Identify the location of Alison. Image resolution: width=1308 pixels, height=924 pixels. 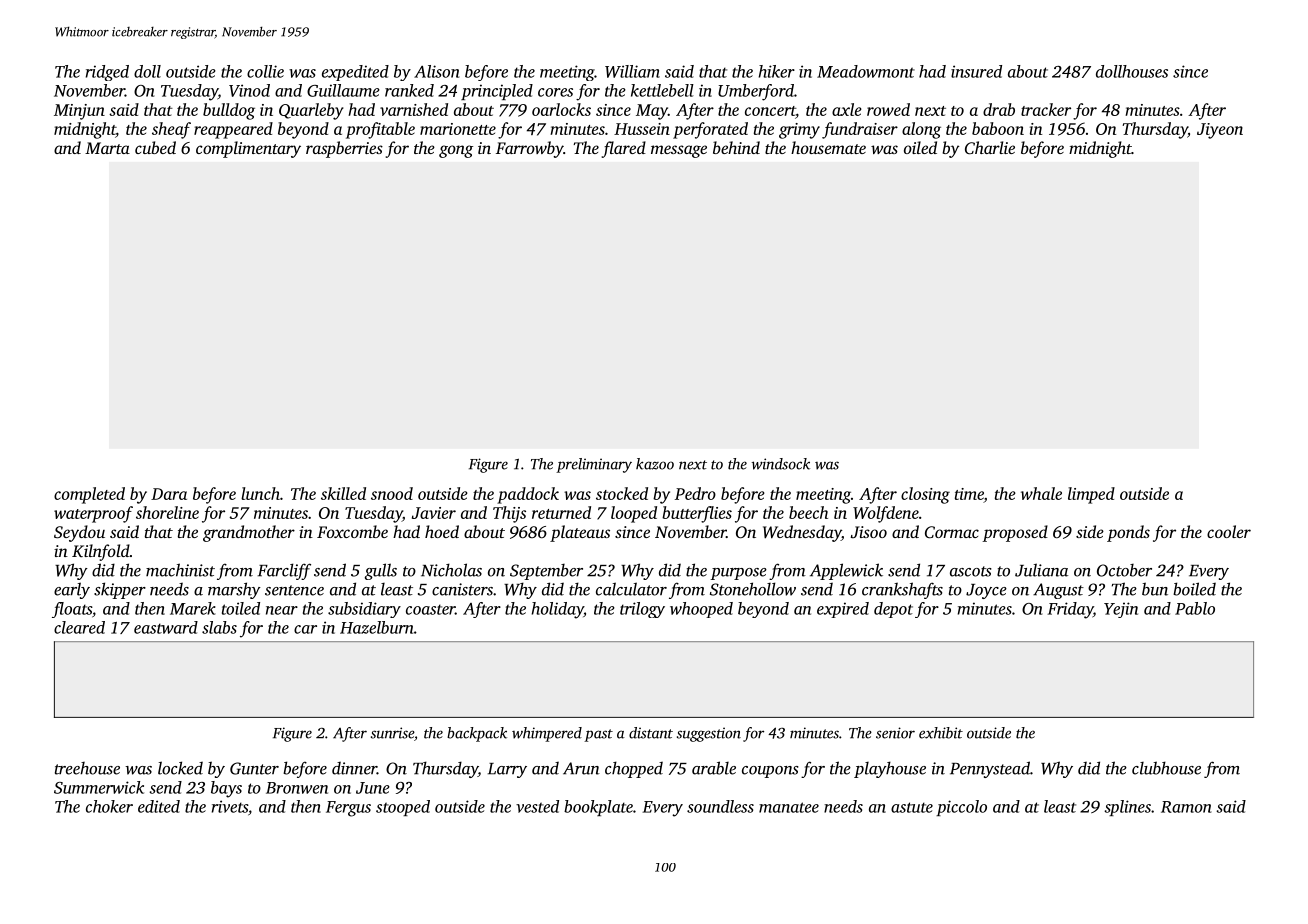
(437, 71).
